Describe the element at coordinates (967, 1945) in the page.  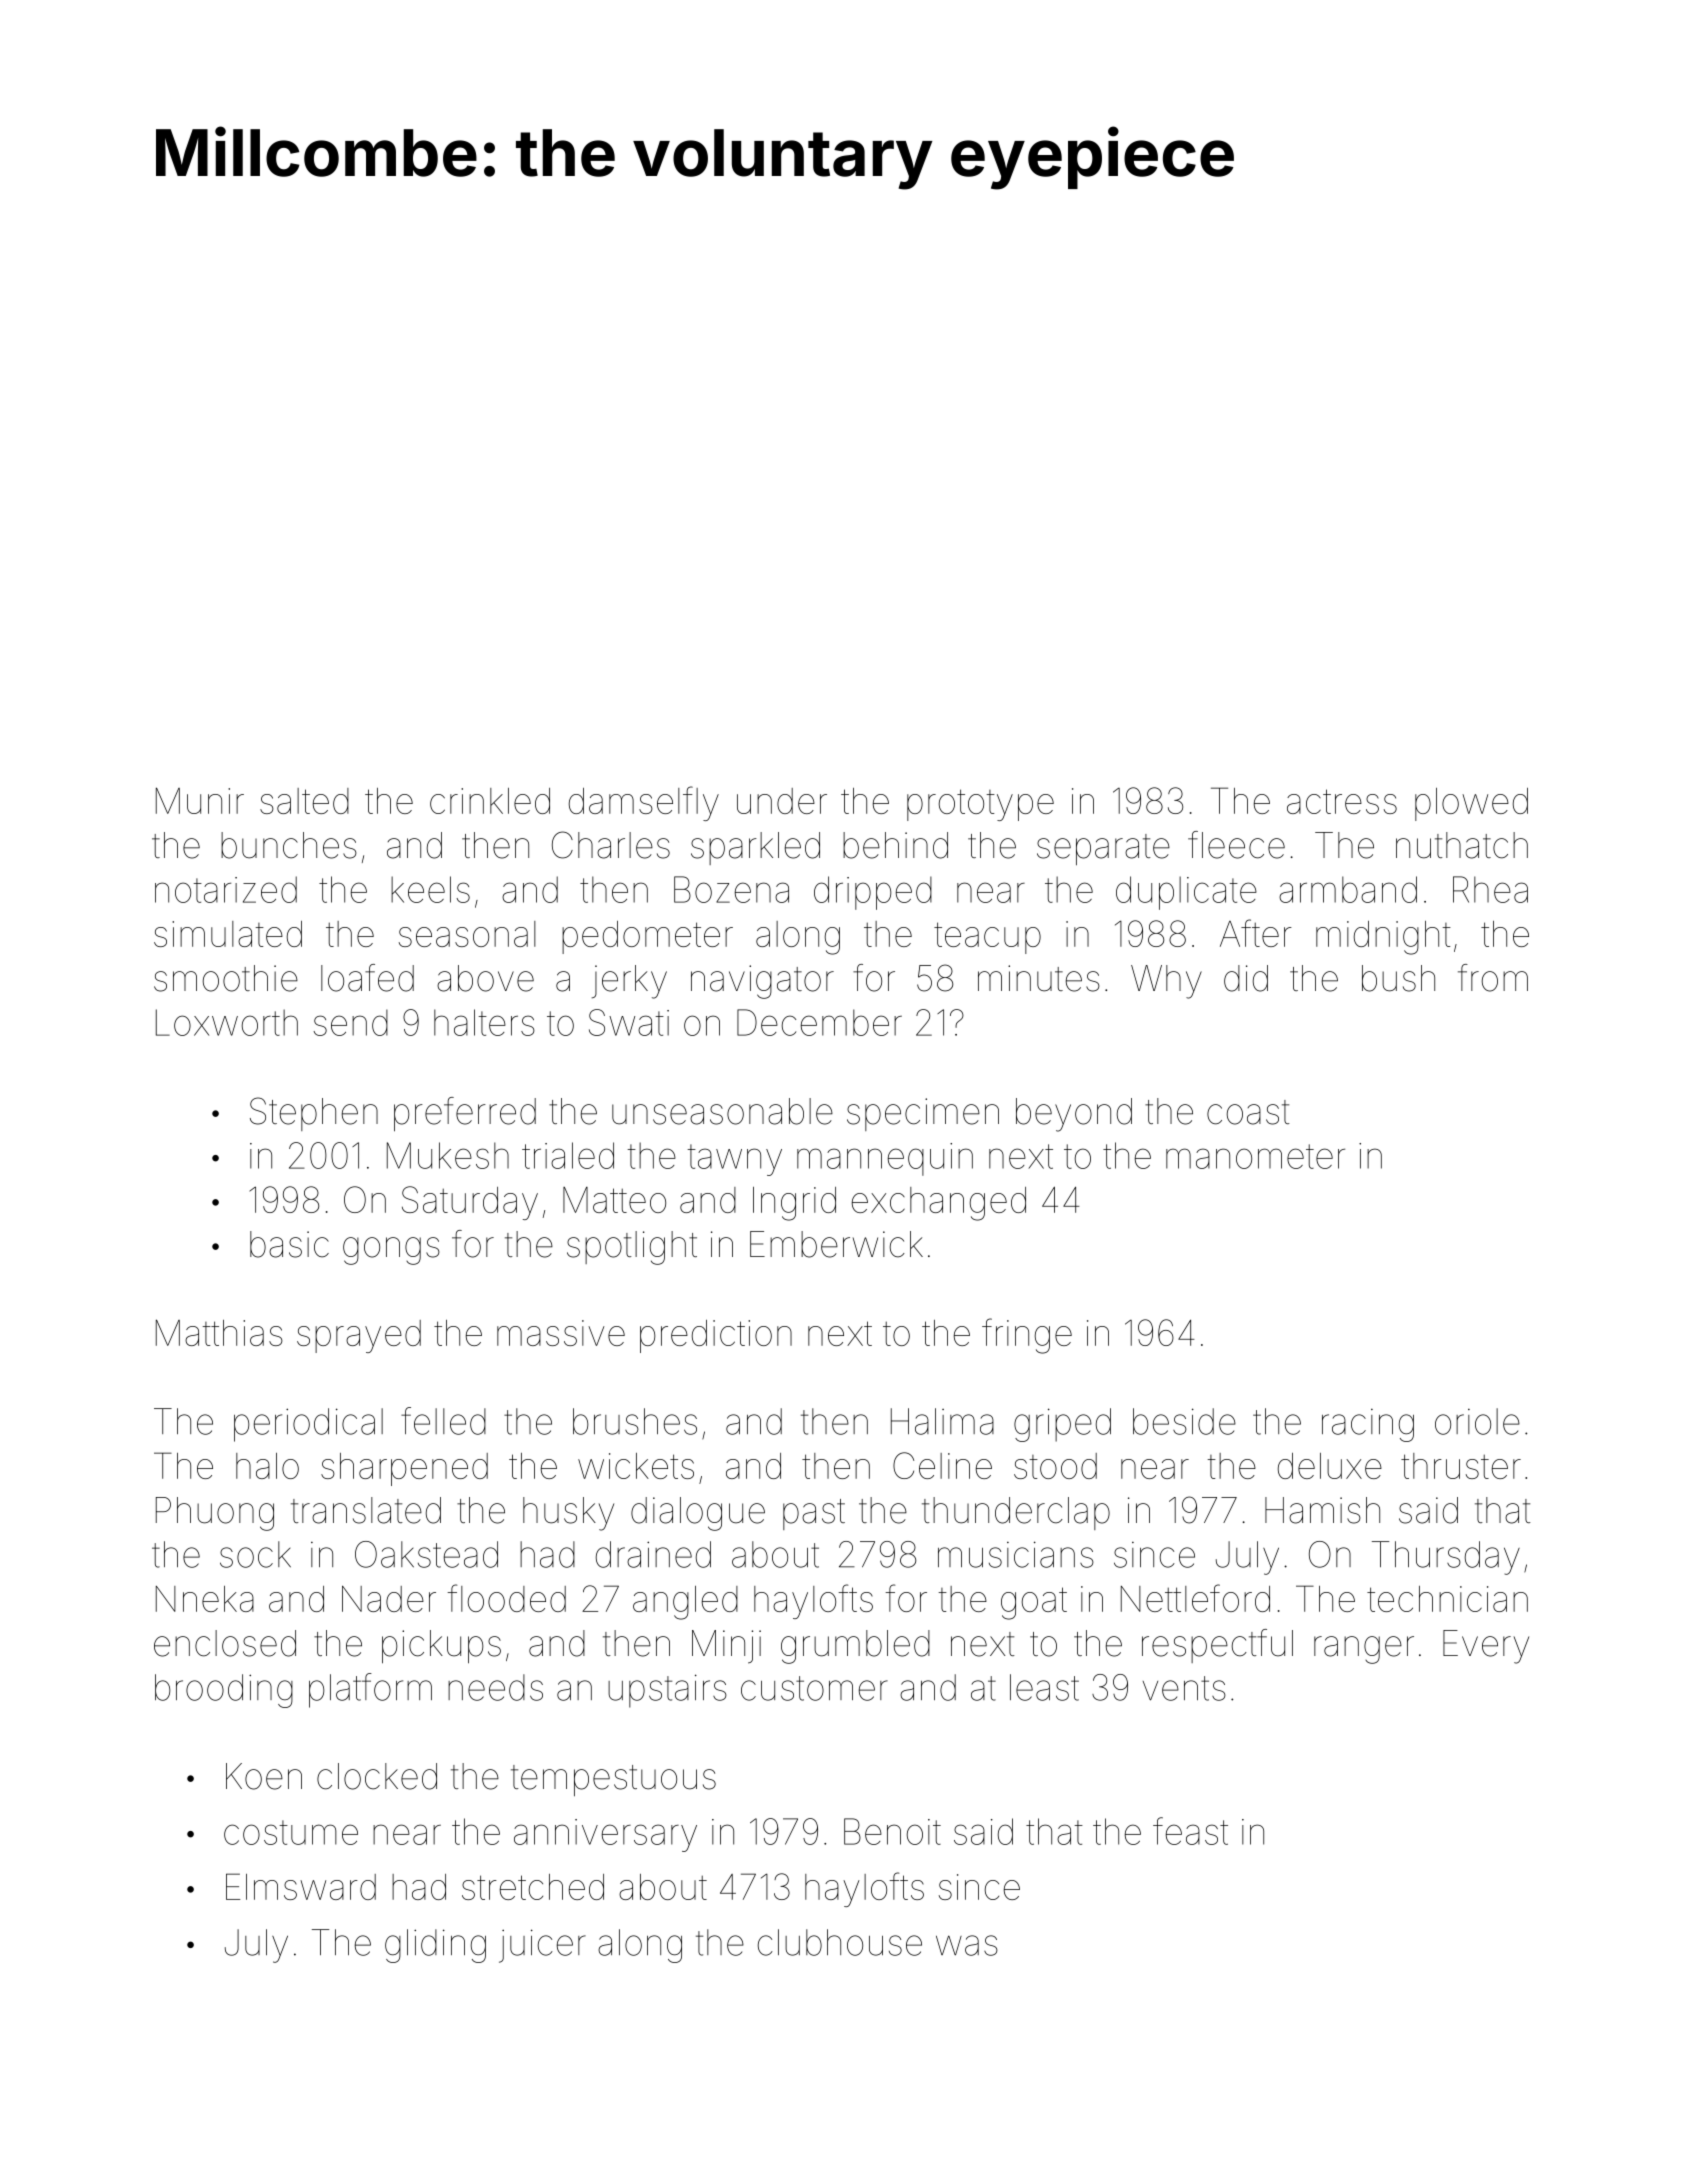
I see `was` at that location.
